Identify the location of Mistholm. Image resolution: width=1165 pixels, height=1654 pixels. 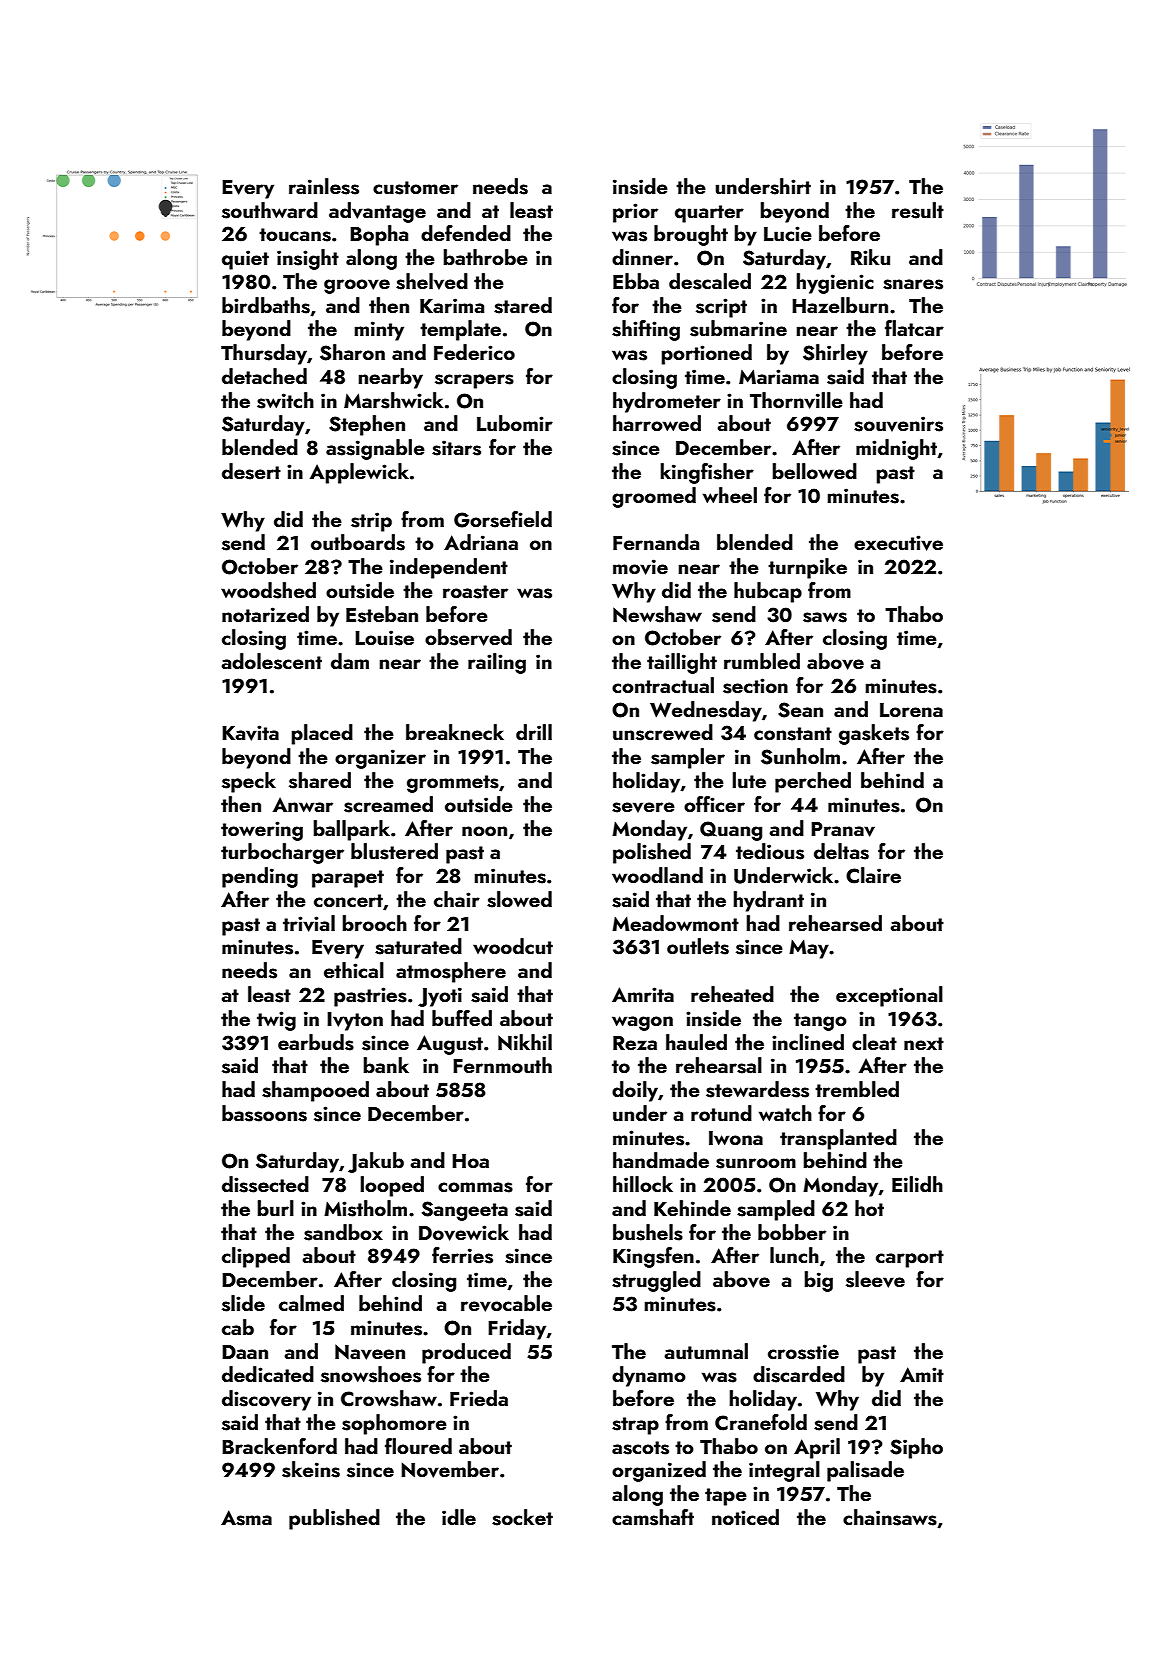
(365, 1208).
